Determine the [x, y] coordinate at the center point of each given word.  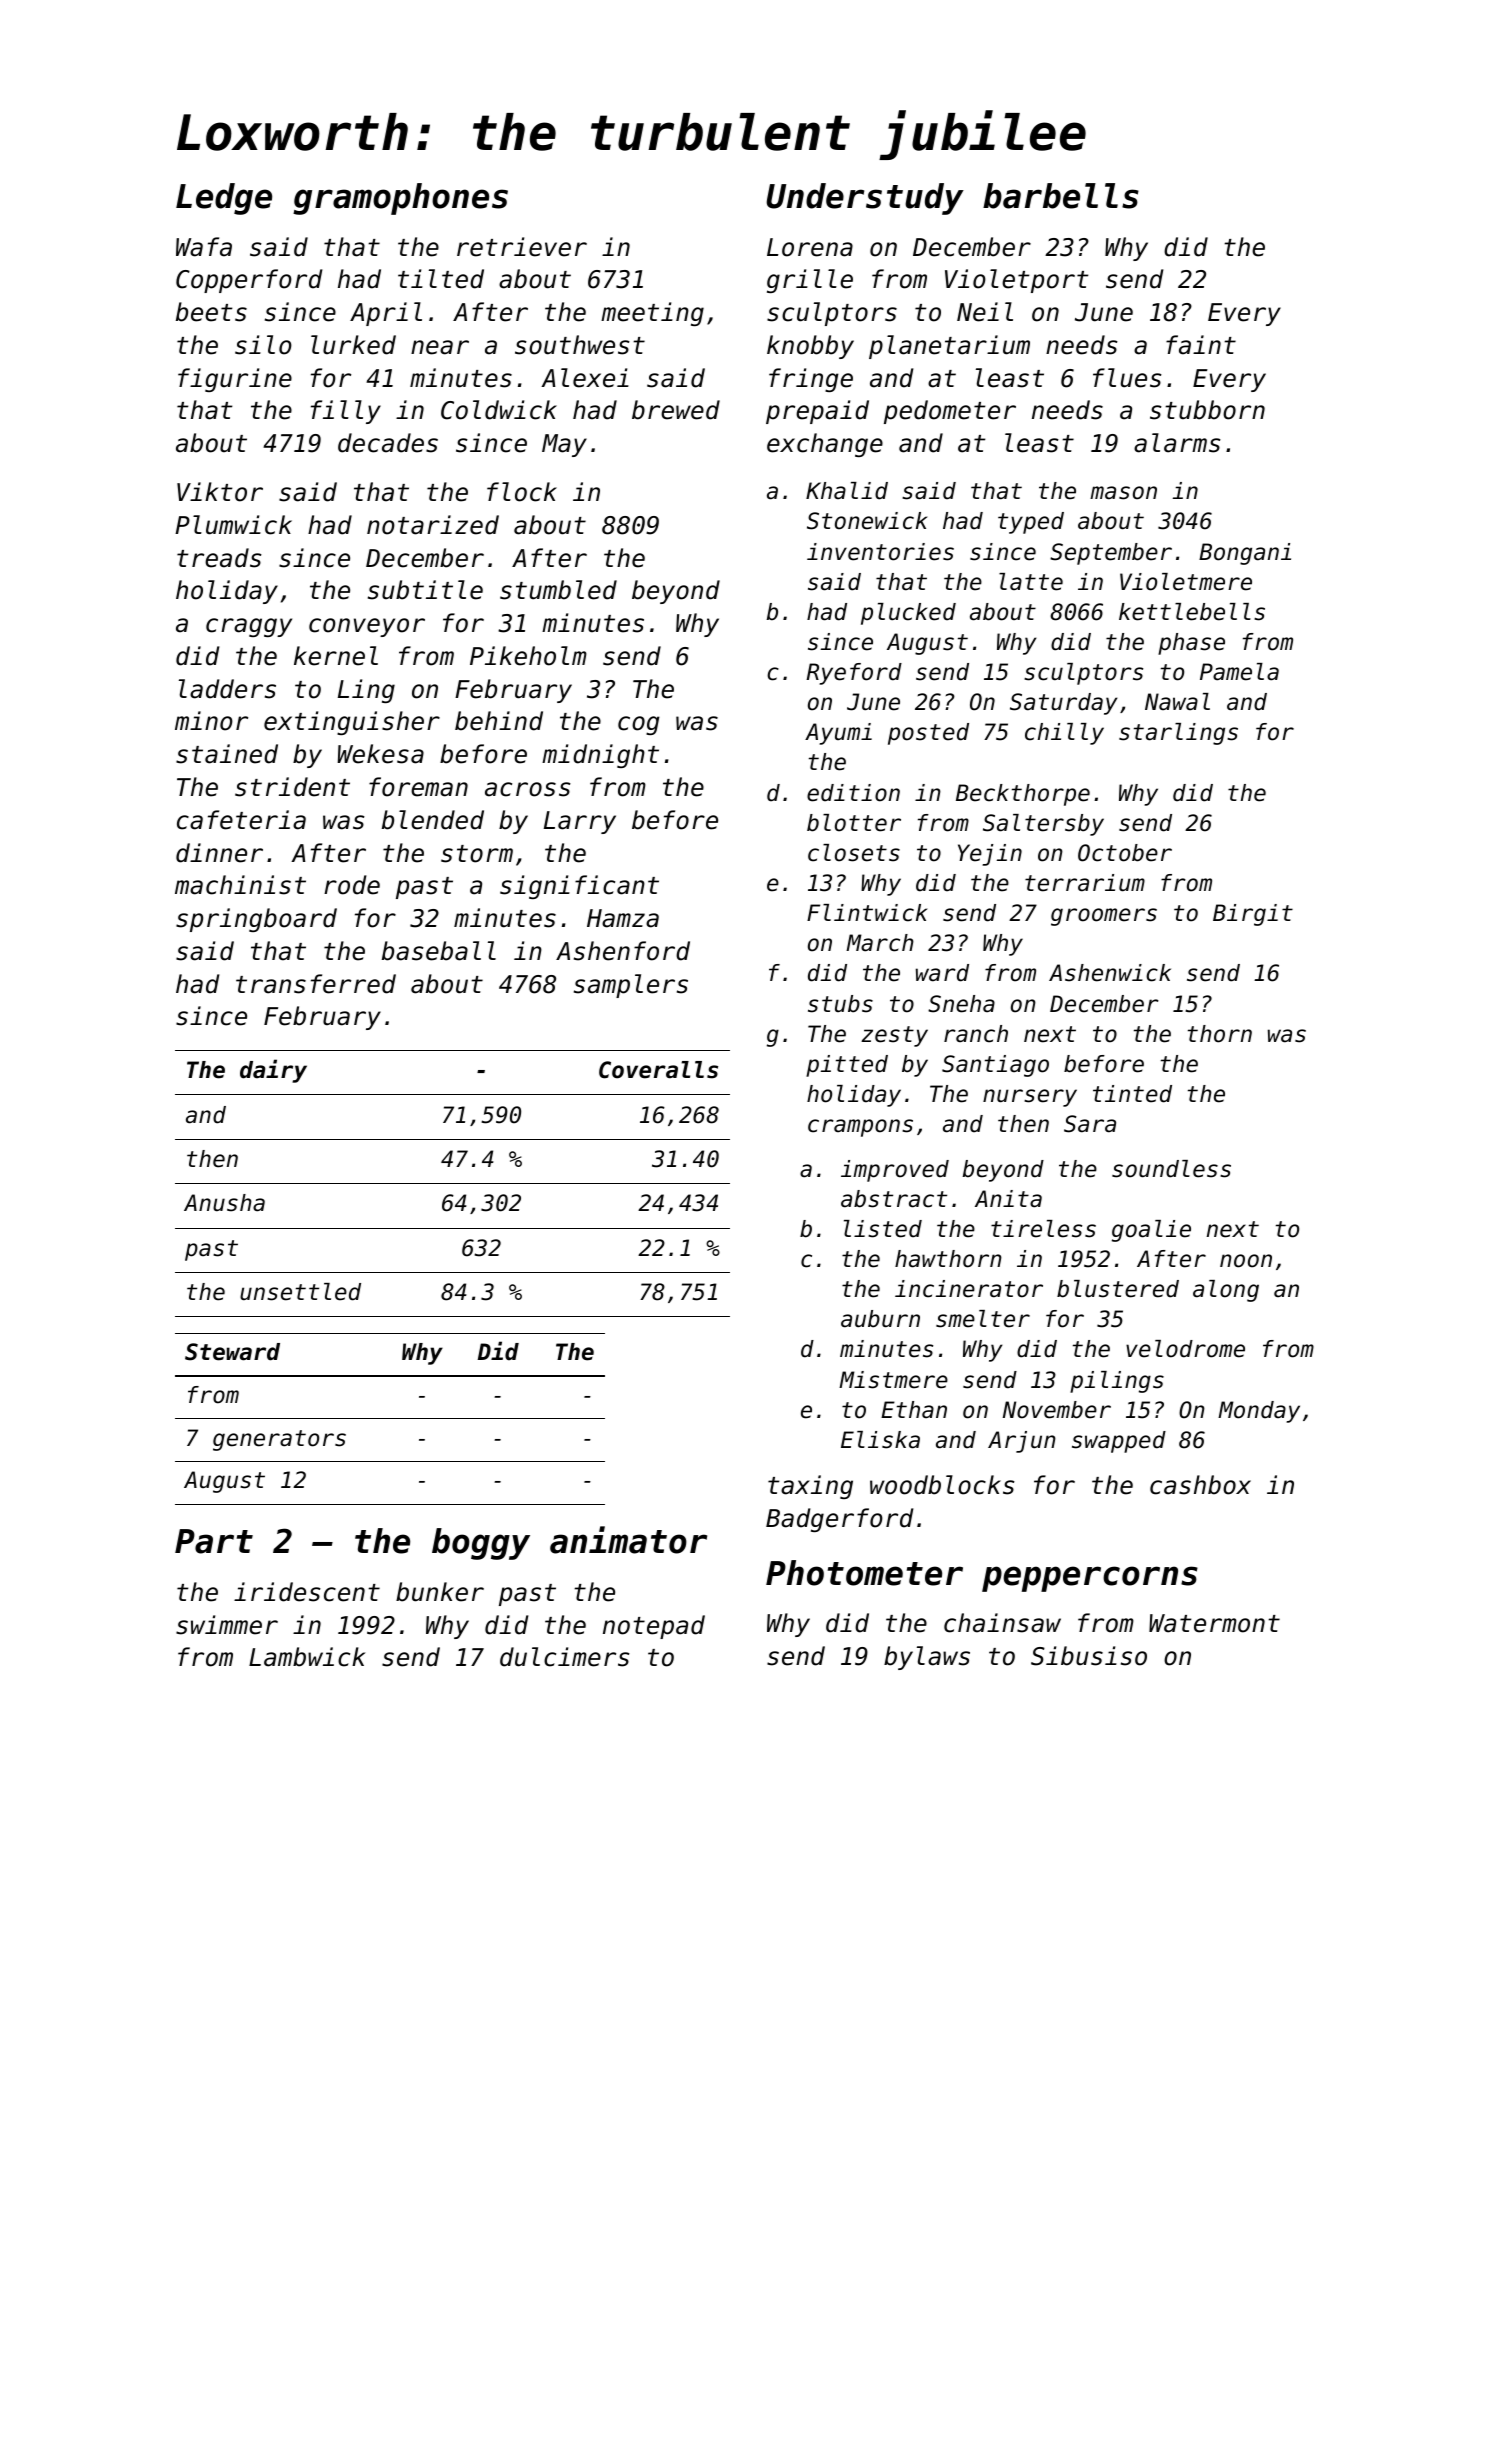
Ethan [914, 1410]
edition [853, 793]
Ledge [224, 199]
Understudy [865, 199]
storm [477, 854]
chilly [1064, 734]
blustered [1118, 1289]
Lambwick [307, 1657]
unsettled [300, 1292]
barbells [1061, 196]
